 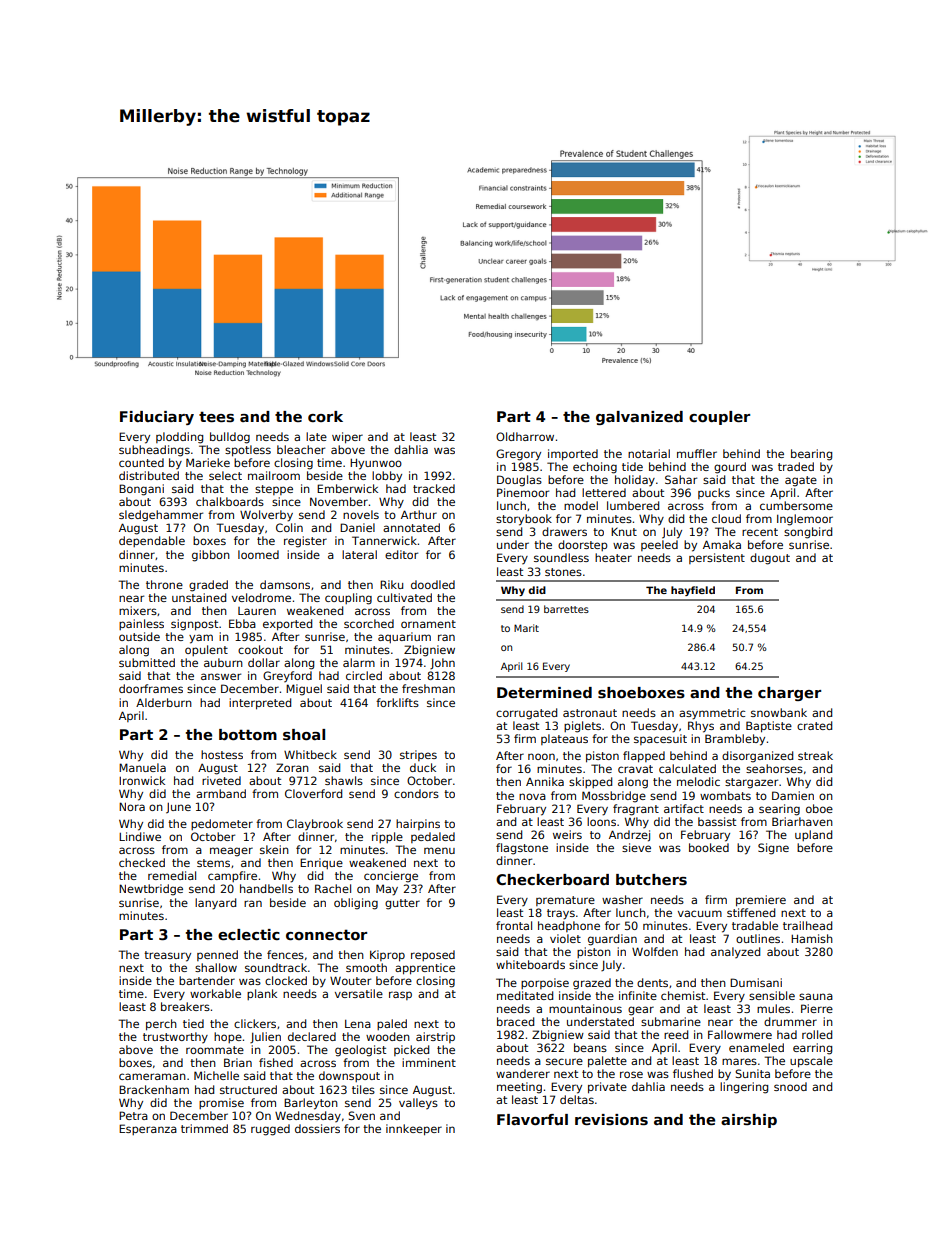 What do you see at coordinates (222, 754) in the screenshot?
I see `hostess` at bounding box center [222, 754].
